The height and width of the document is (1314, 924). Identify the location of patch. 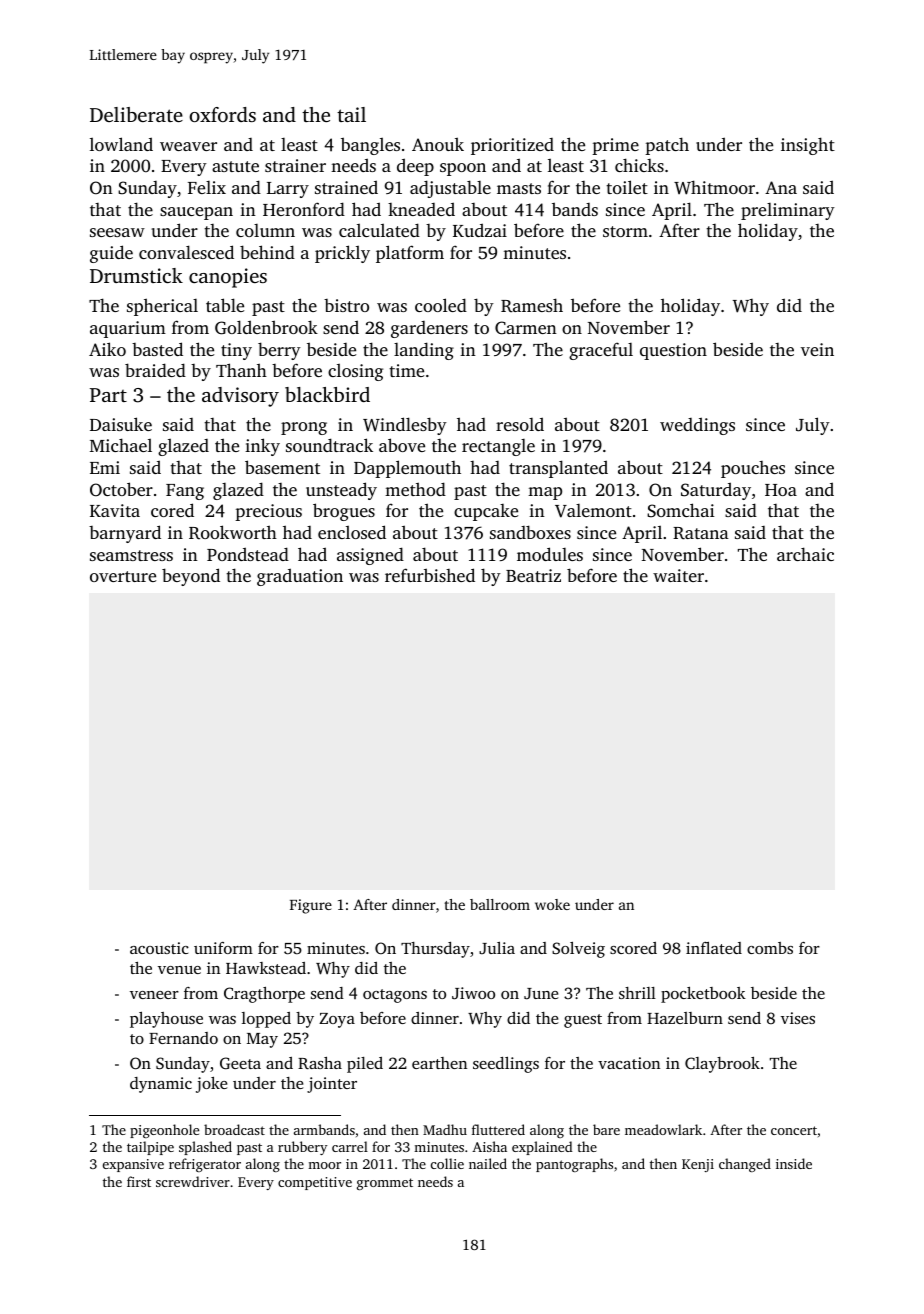
(667, 146).
